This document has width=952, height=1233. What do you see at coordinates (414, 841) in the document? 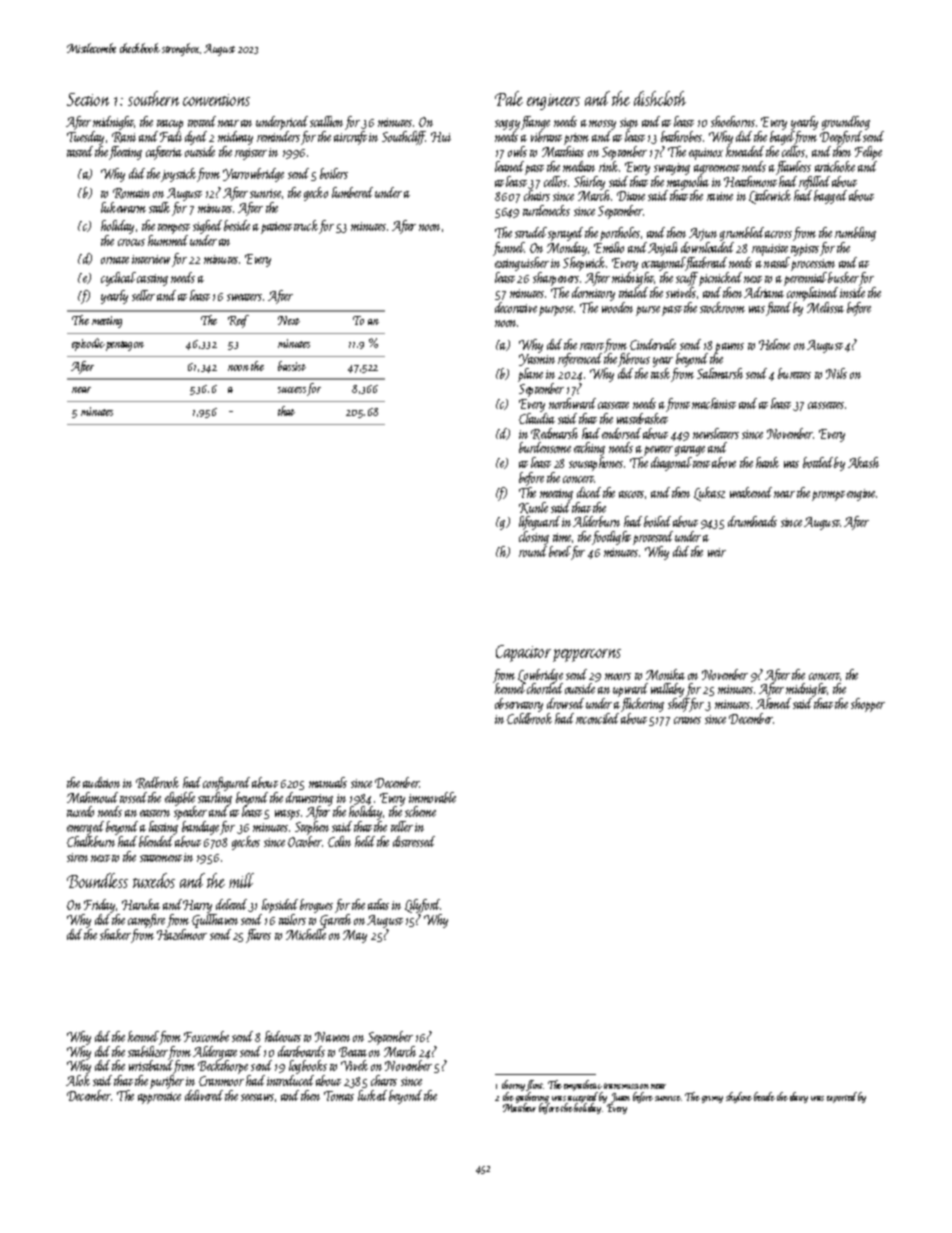
I see `distressed` at bounding box center [414, 841].
